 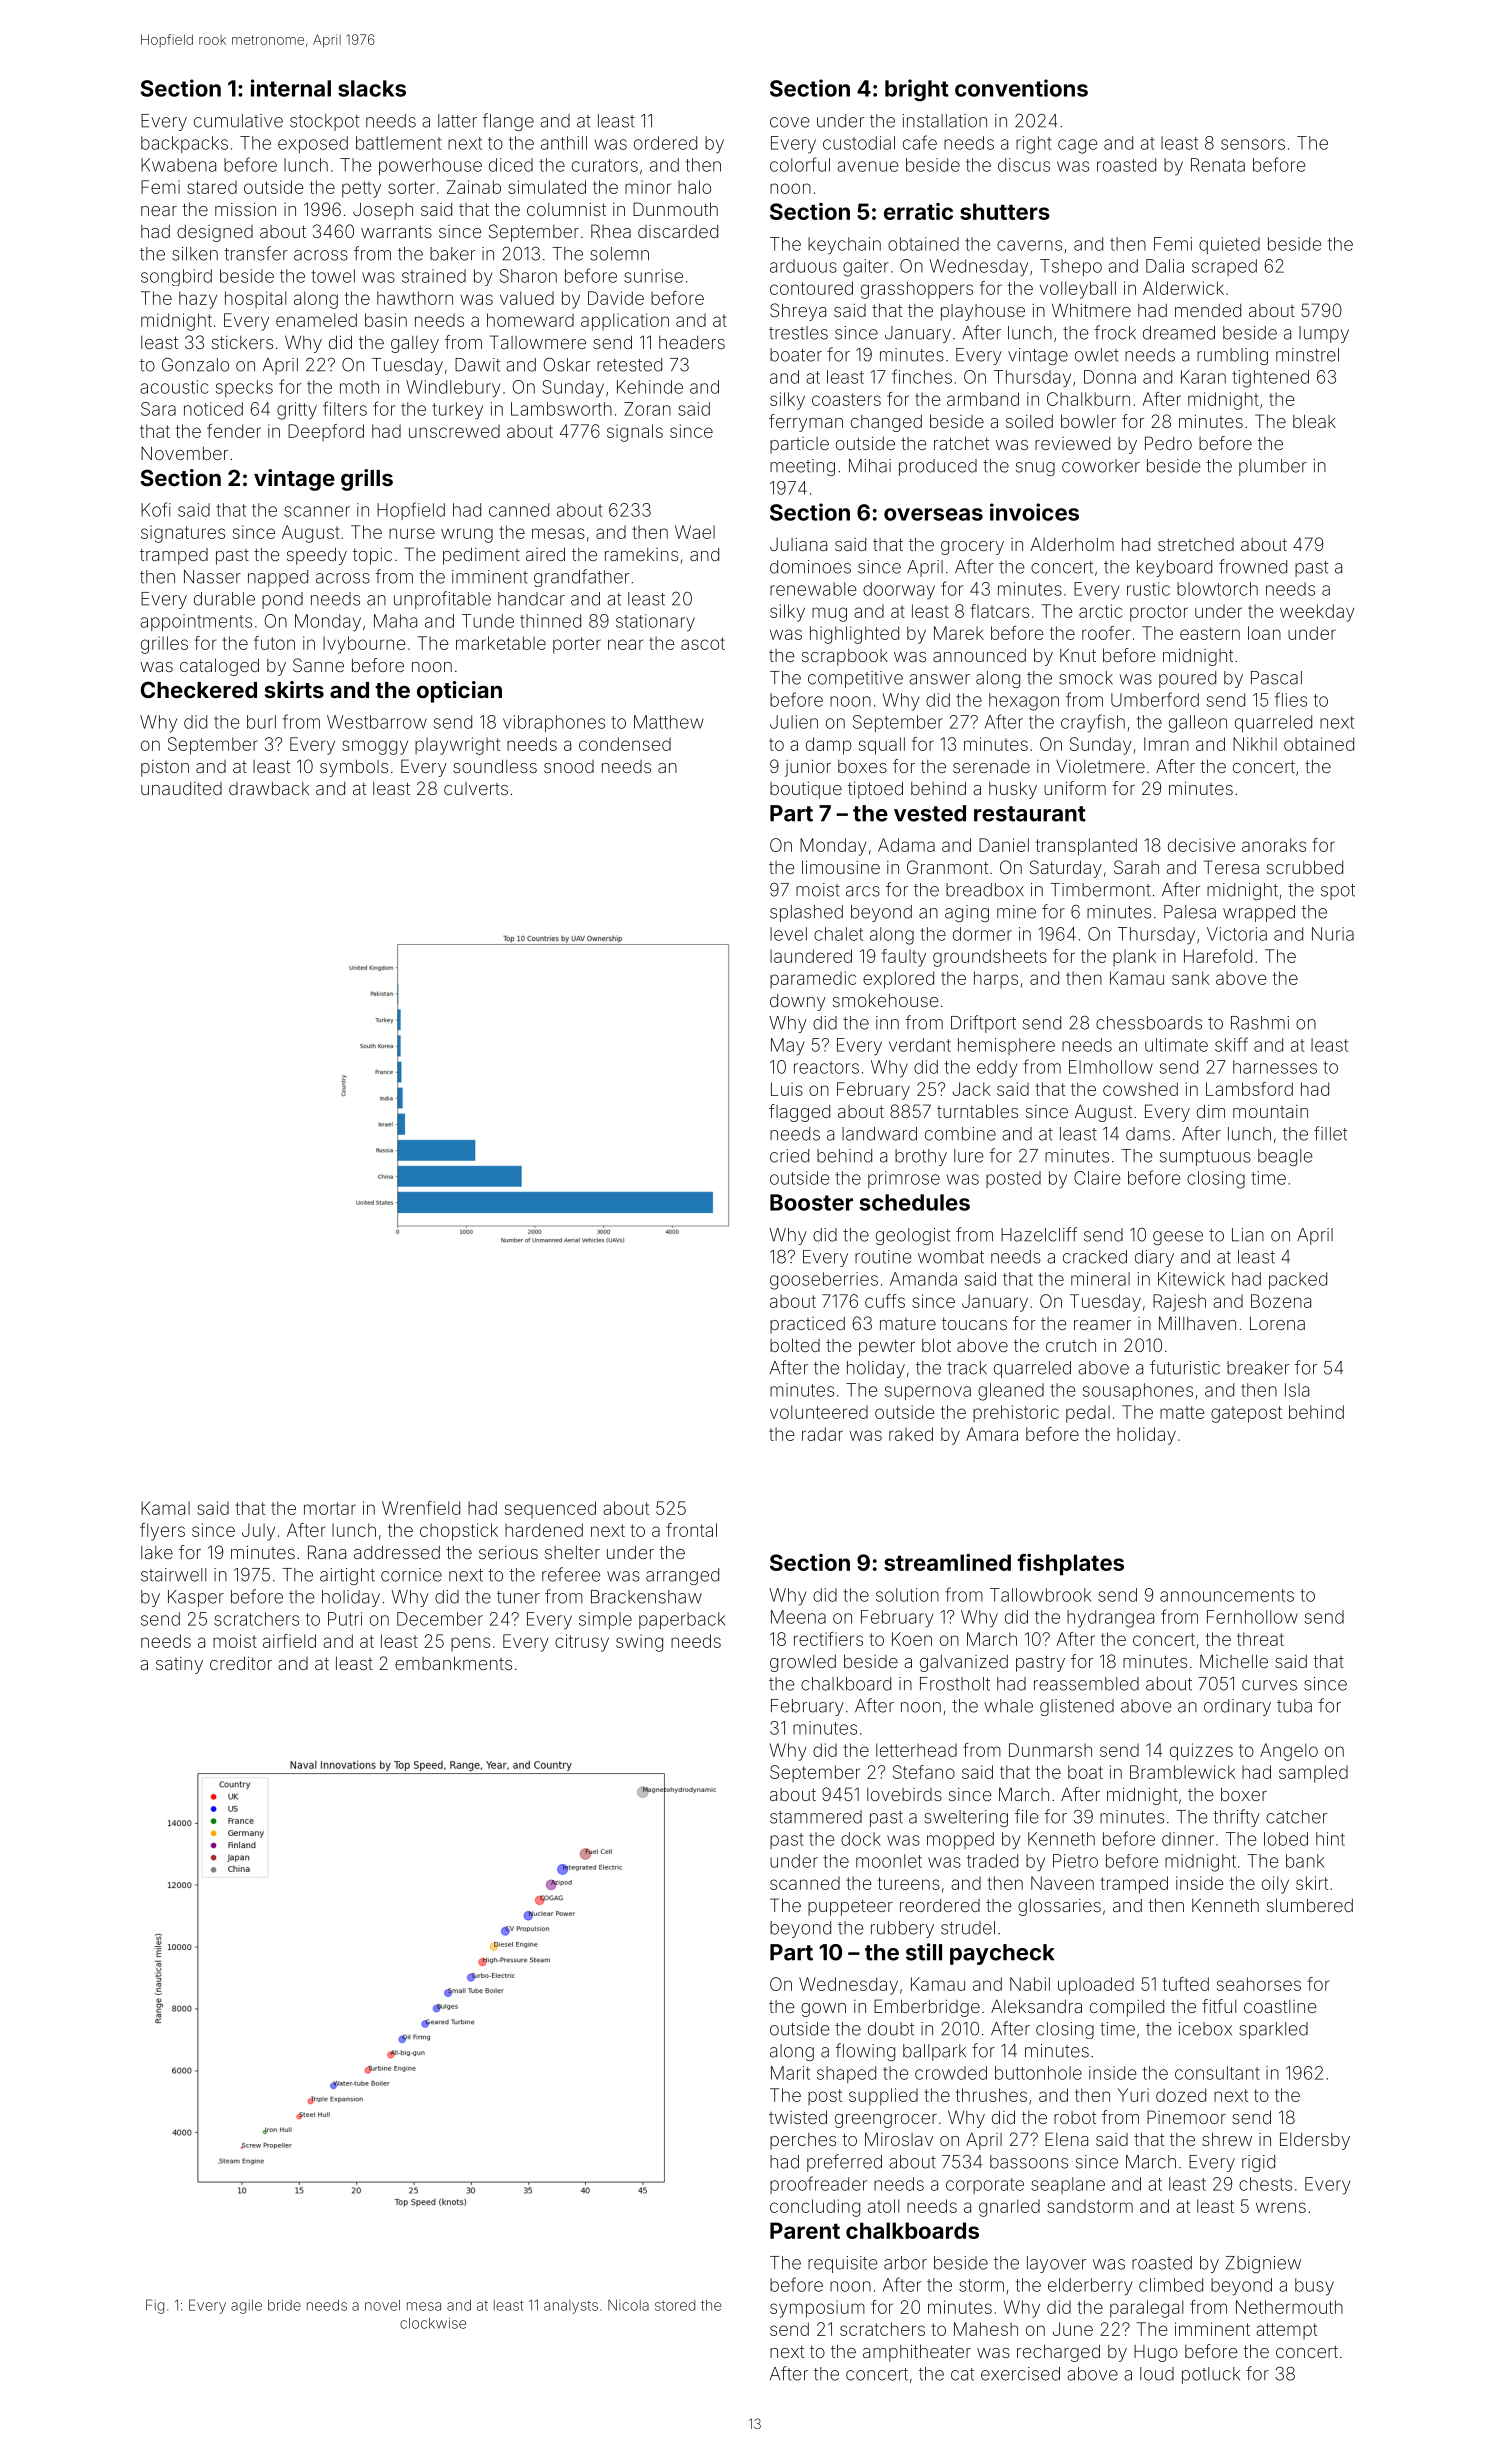 I want to click on avenue, so click(x=867, y=166).
